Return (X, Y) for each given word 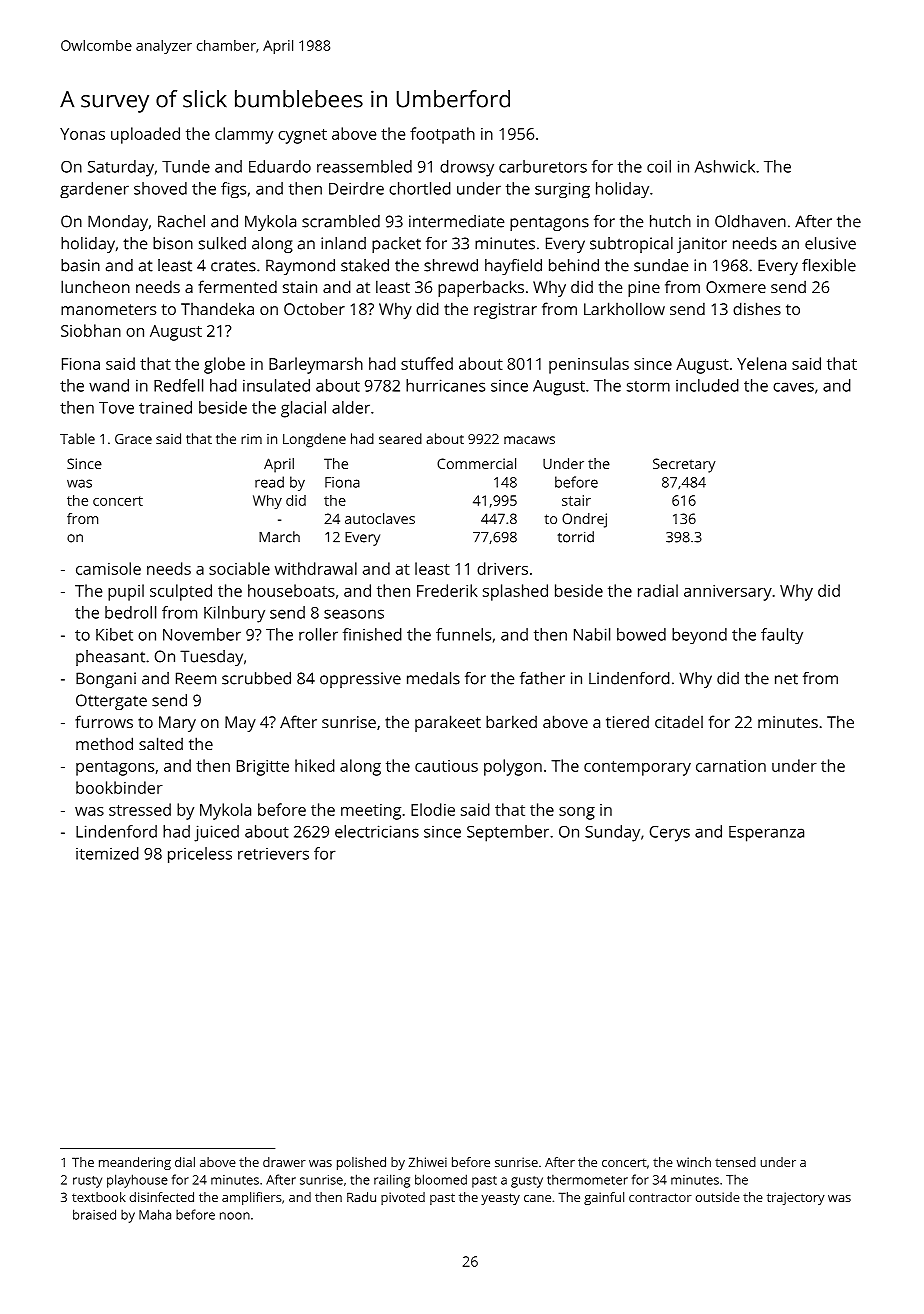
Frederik (447, 590)
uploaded (145, 135)
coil (659, 166)
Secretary (684, 465)
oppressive (360, 680)
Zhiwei (428, 1162)
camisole (108, 568)
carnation (731, 766)
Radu (361, 1197)
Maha (155, 1214)
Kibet (114, 634)
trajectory (796, 1198)
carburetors (543, 166)
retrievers (273, 854)
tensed (735, 1162)
